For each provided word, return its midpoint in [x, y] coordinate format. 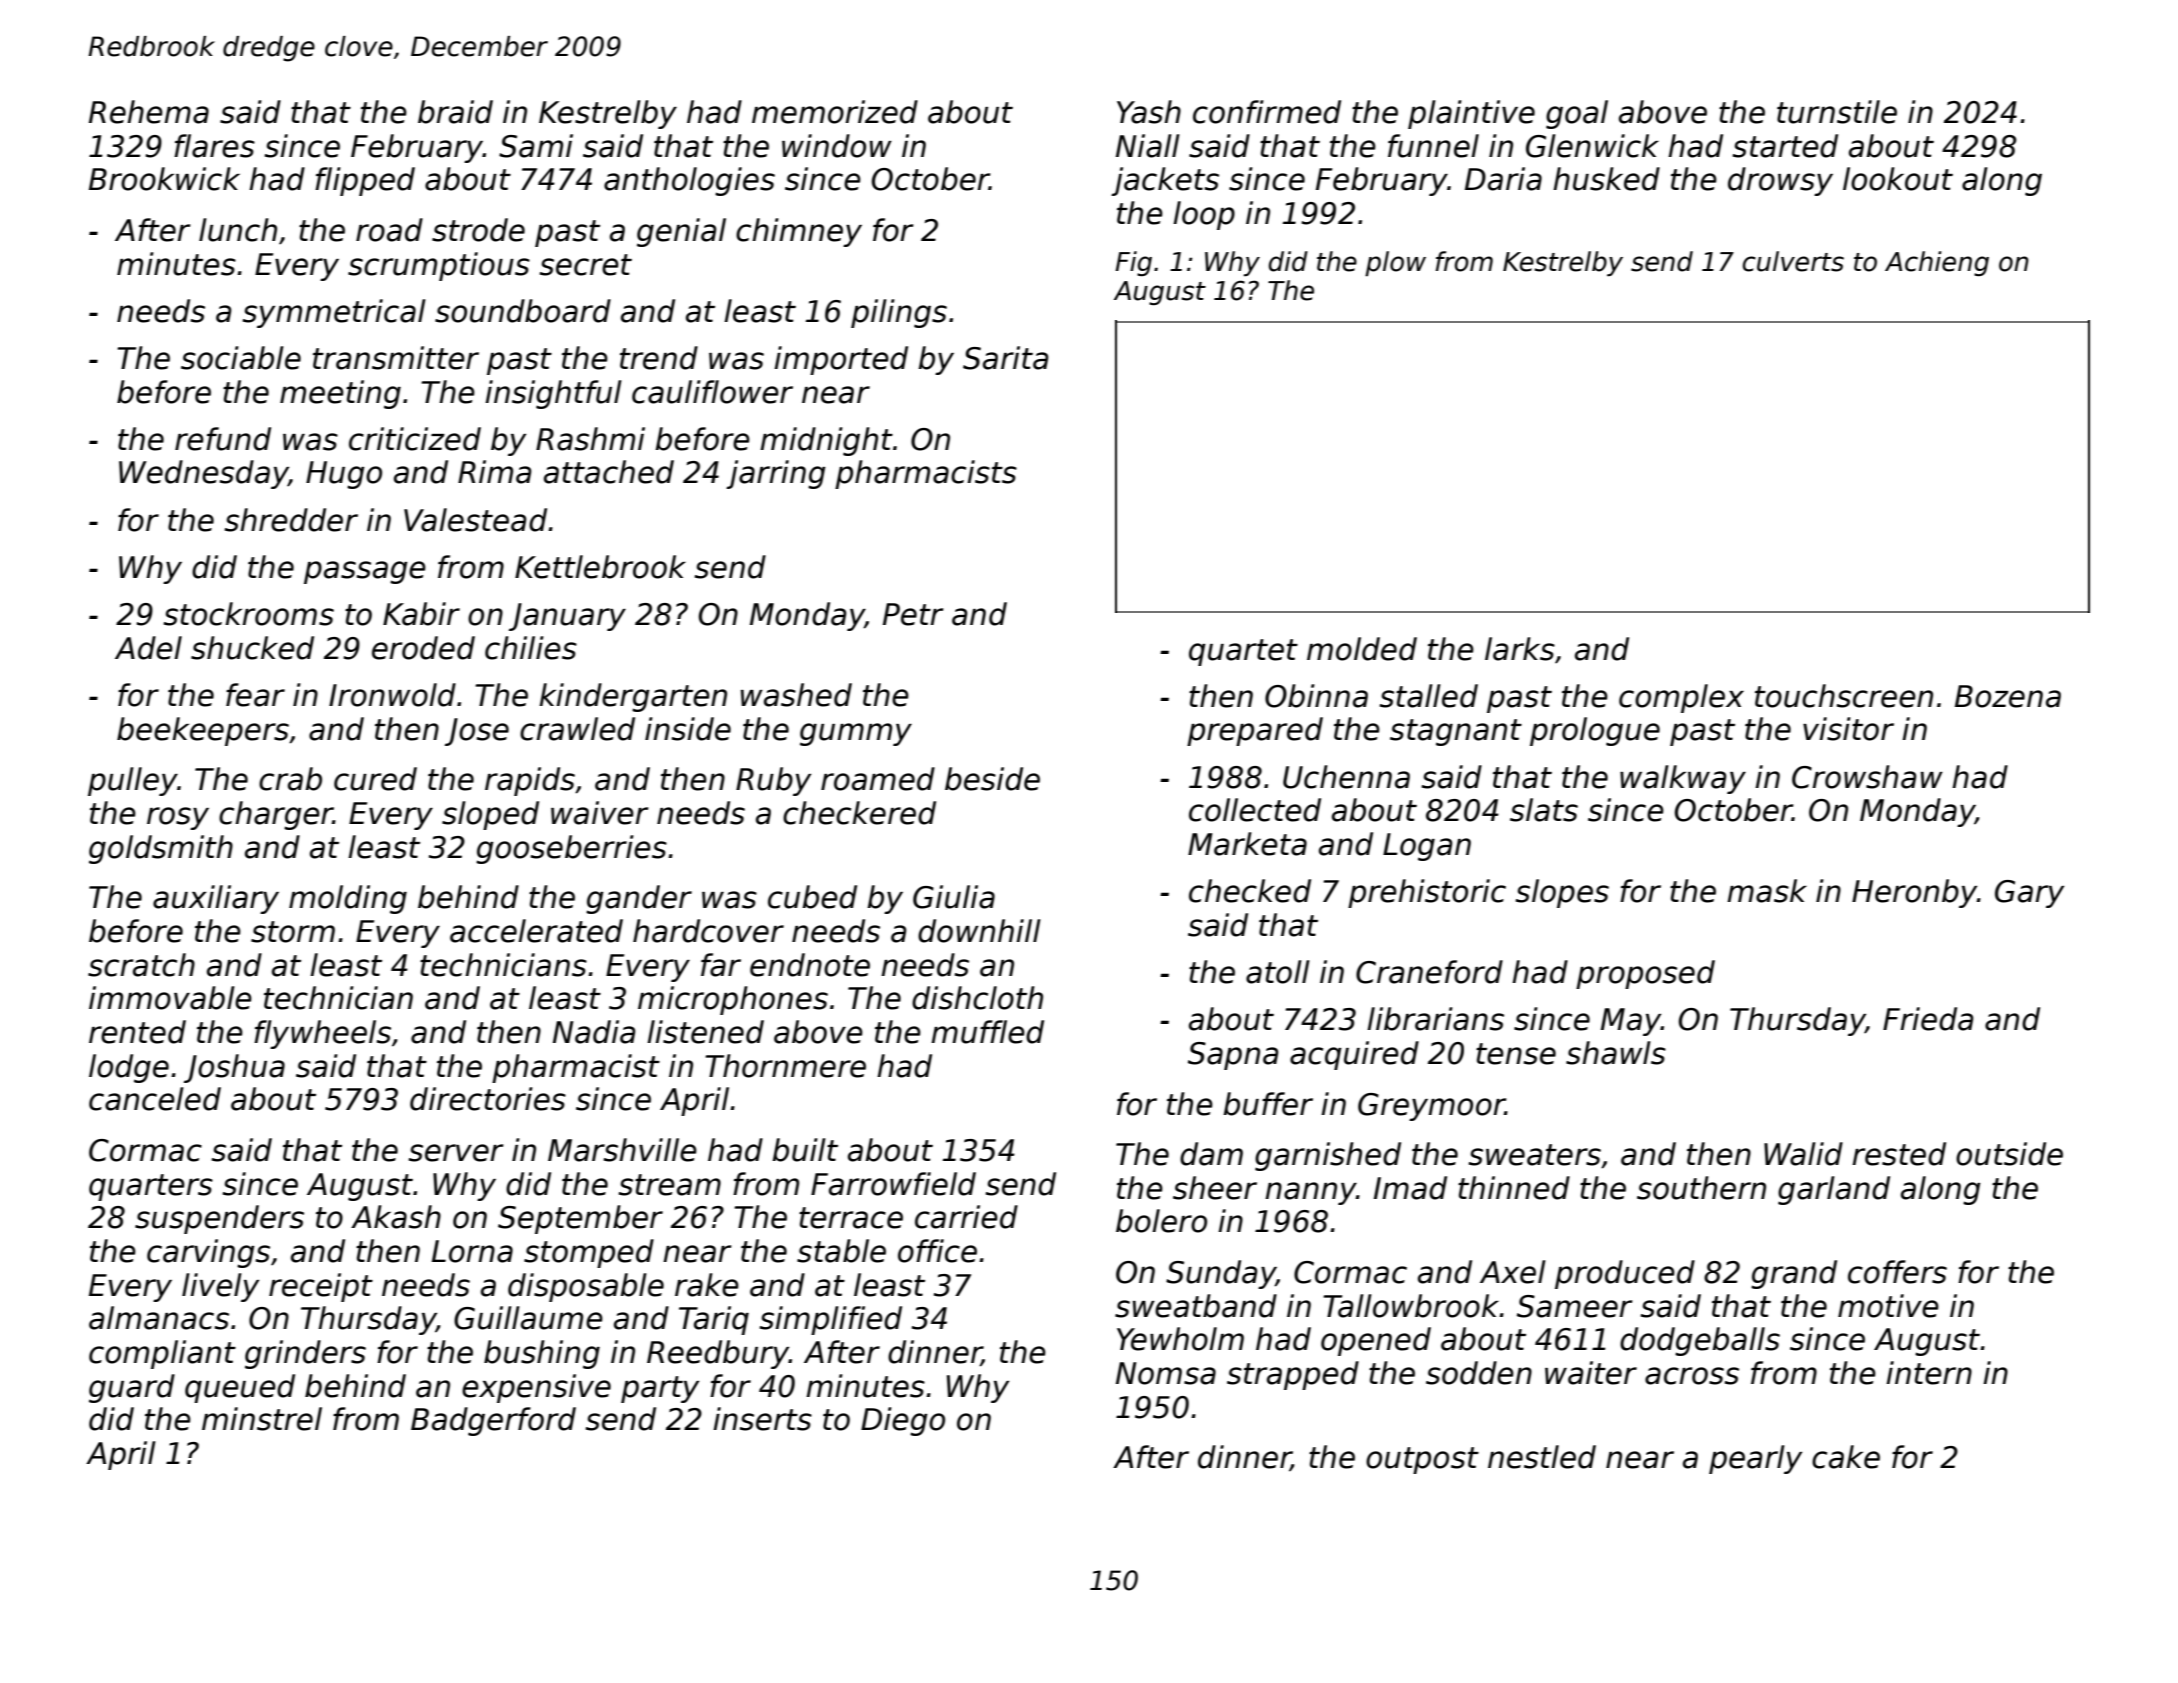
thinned [1514, 1188]
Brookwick [164, 179]
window [837, 146]
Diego [903, 1421]
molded [1362, 649]
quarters [151, 1187]
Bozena [2008, 696]
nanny [1310, 1193]
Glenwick [1592, 146]
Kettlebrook [600, 567]
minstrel [262, 1419]
